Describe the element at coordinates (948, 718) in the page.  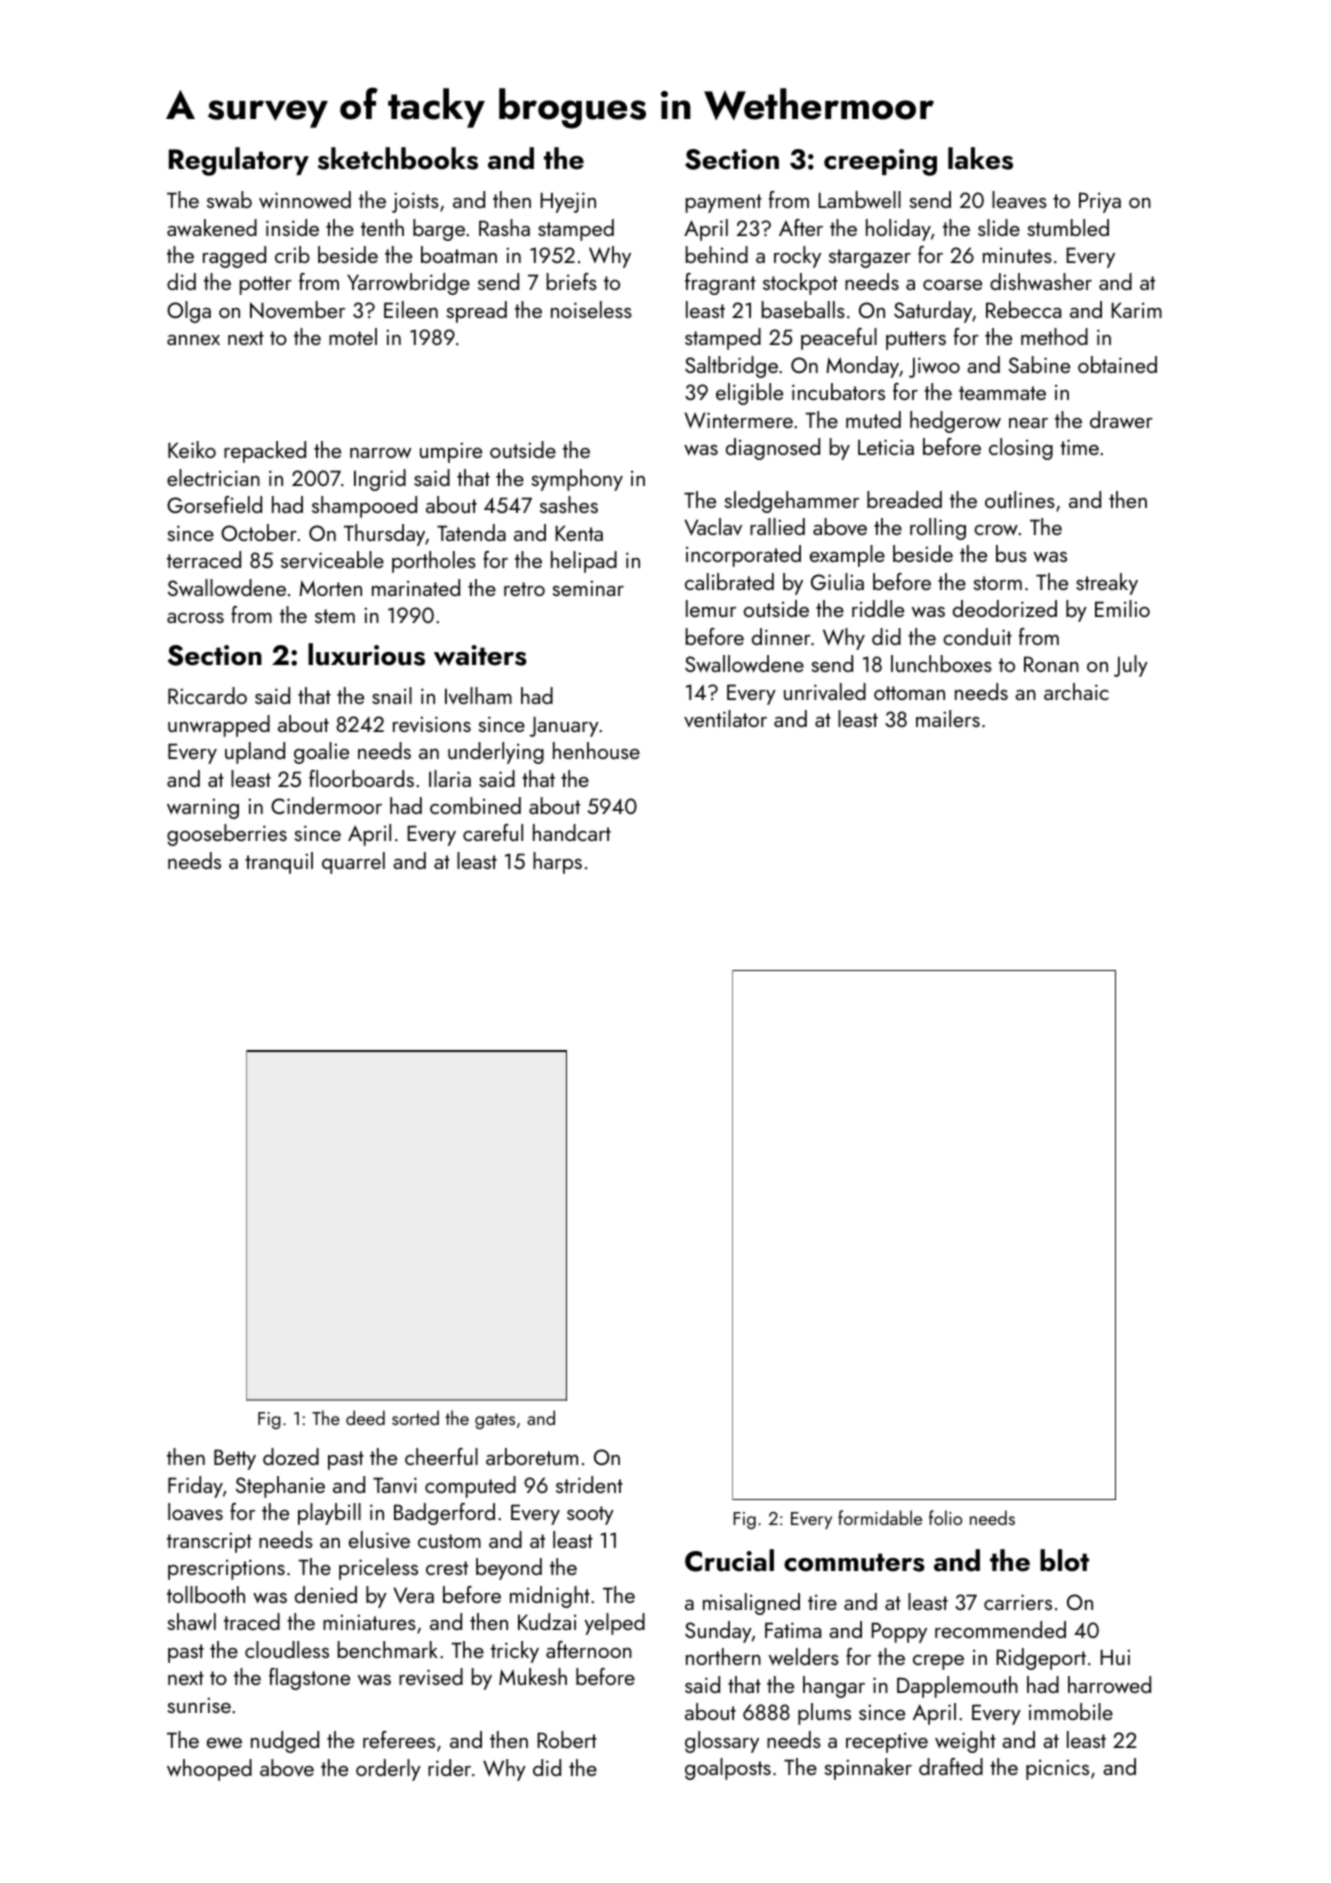
I see `mailers` at that location.
